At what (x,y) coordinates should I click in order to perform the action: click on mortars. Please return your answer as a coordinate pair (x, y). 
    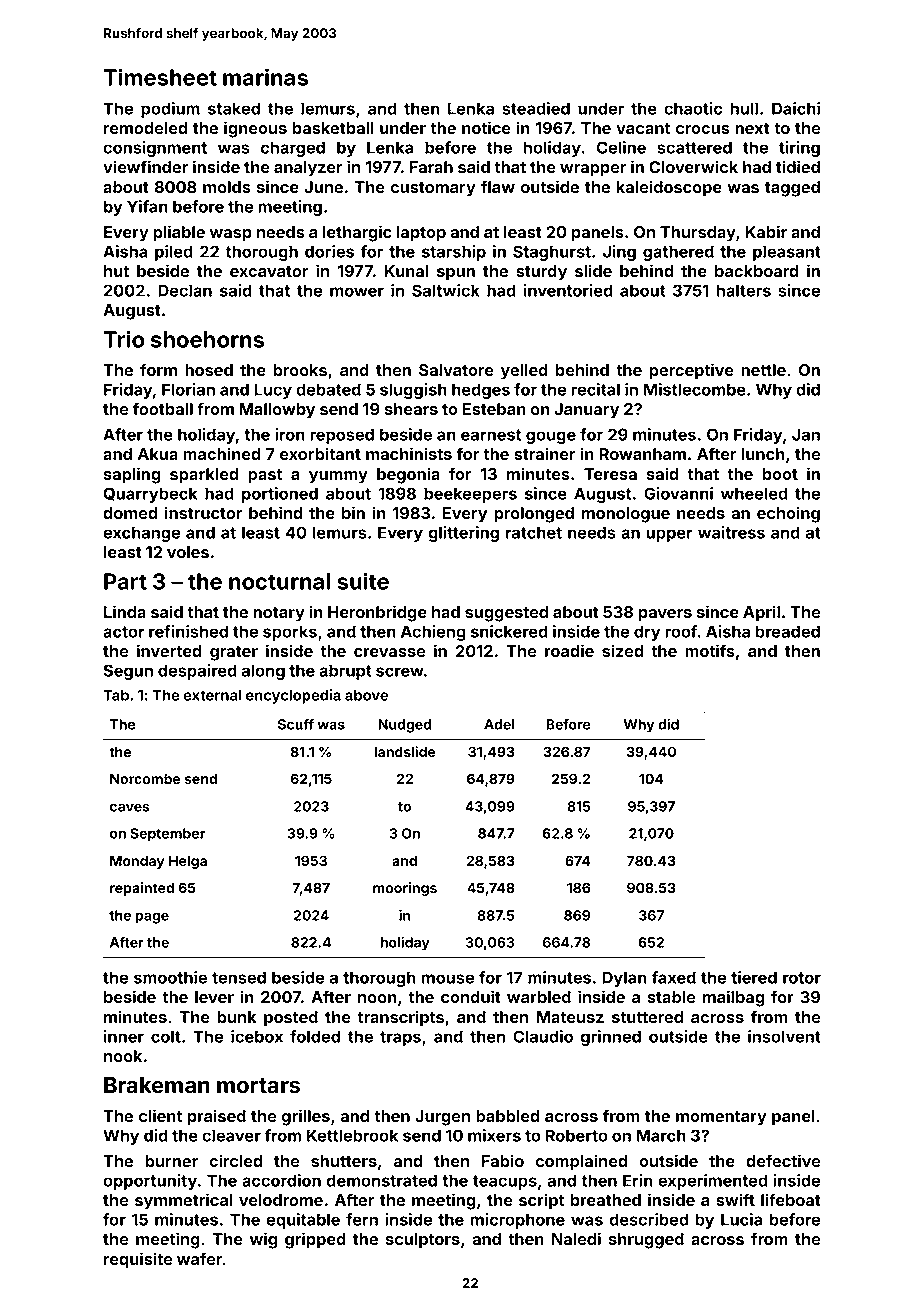
    Looking at the image, I should click on (258, 1086).
